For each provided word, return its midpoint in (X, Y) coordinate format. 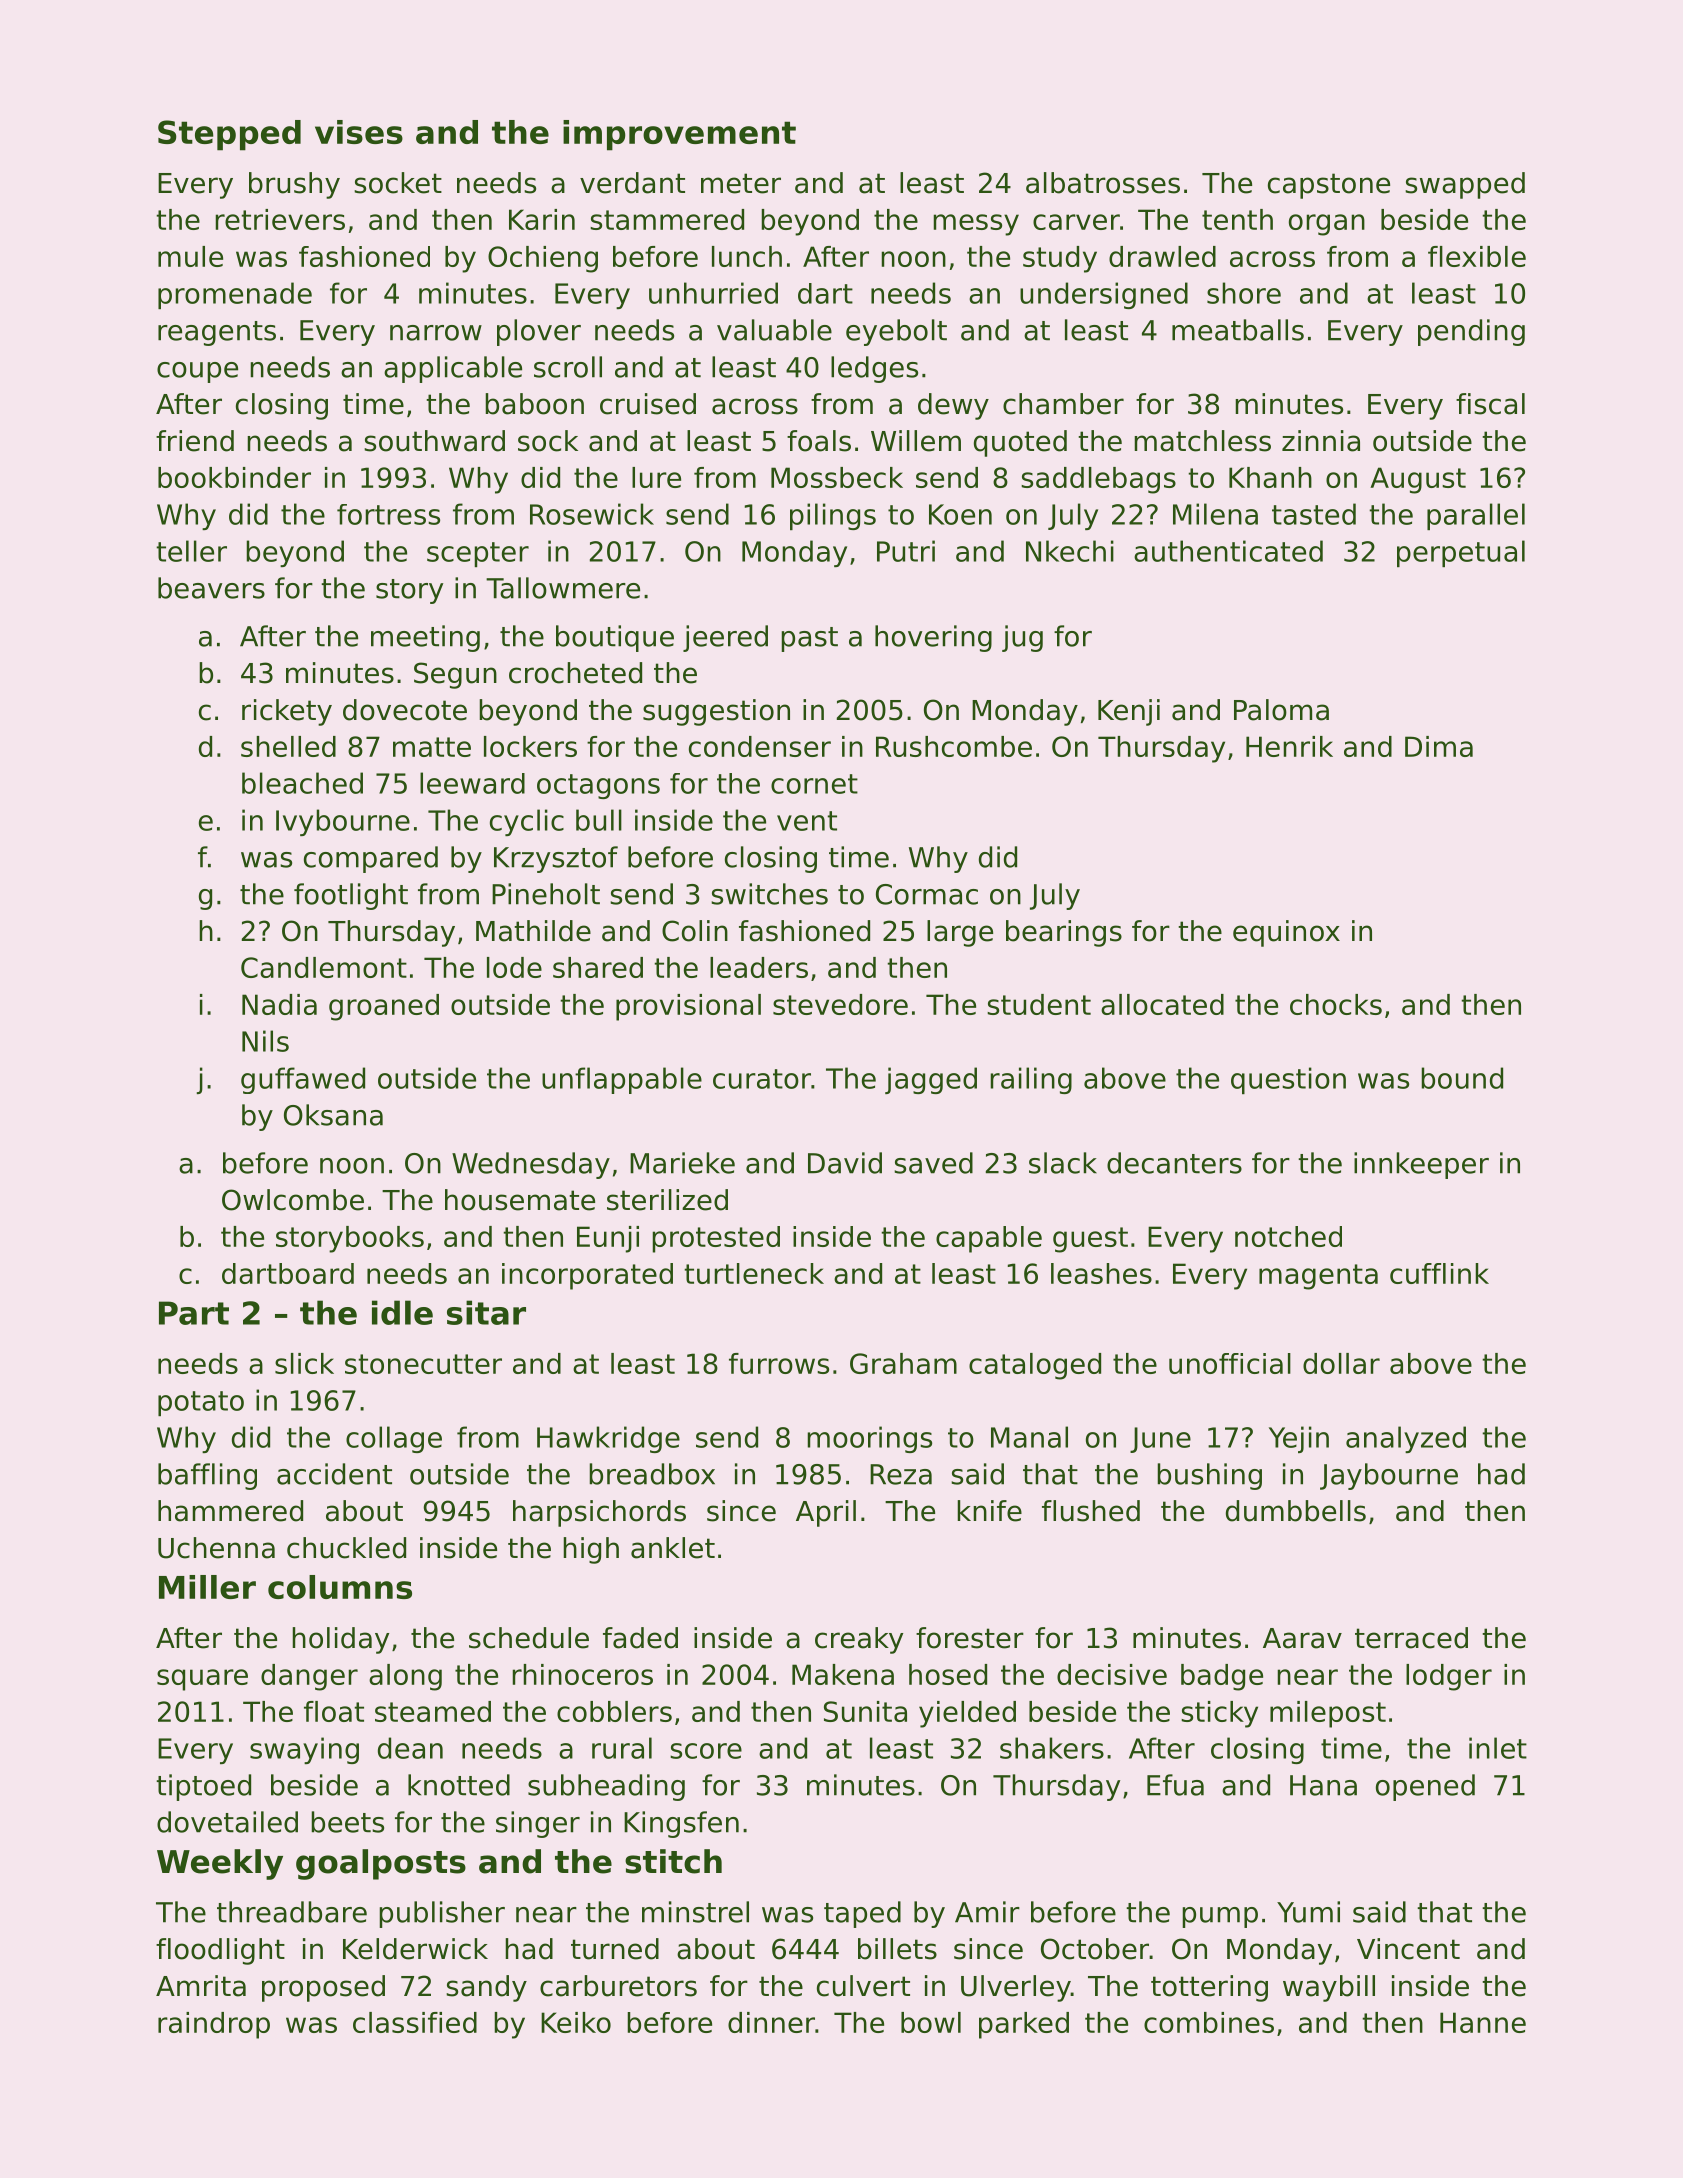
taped (862, 1914)
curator (762, 1079)
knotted (459, 1785)
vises (359, 132)
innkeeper (1421, 1165)
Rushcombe (954, 746)
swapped (1465, 185)
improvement (679, 135)
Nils (265, 1041)
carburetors (618, 1986)
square (202, 1680)
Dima (1439, 746)
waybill (1329, 1988)
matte (432, 747)
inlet (1498, 1748)
